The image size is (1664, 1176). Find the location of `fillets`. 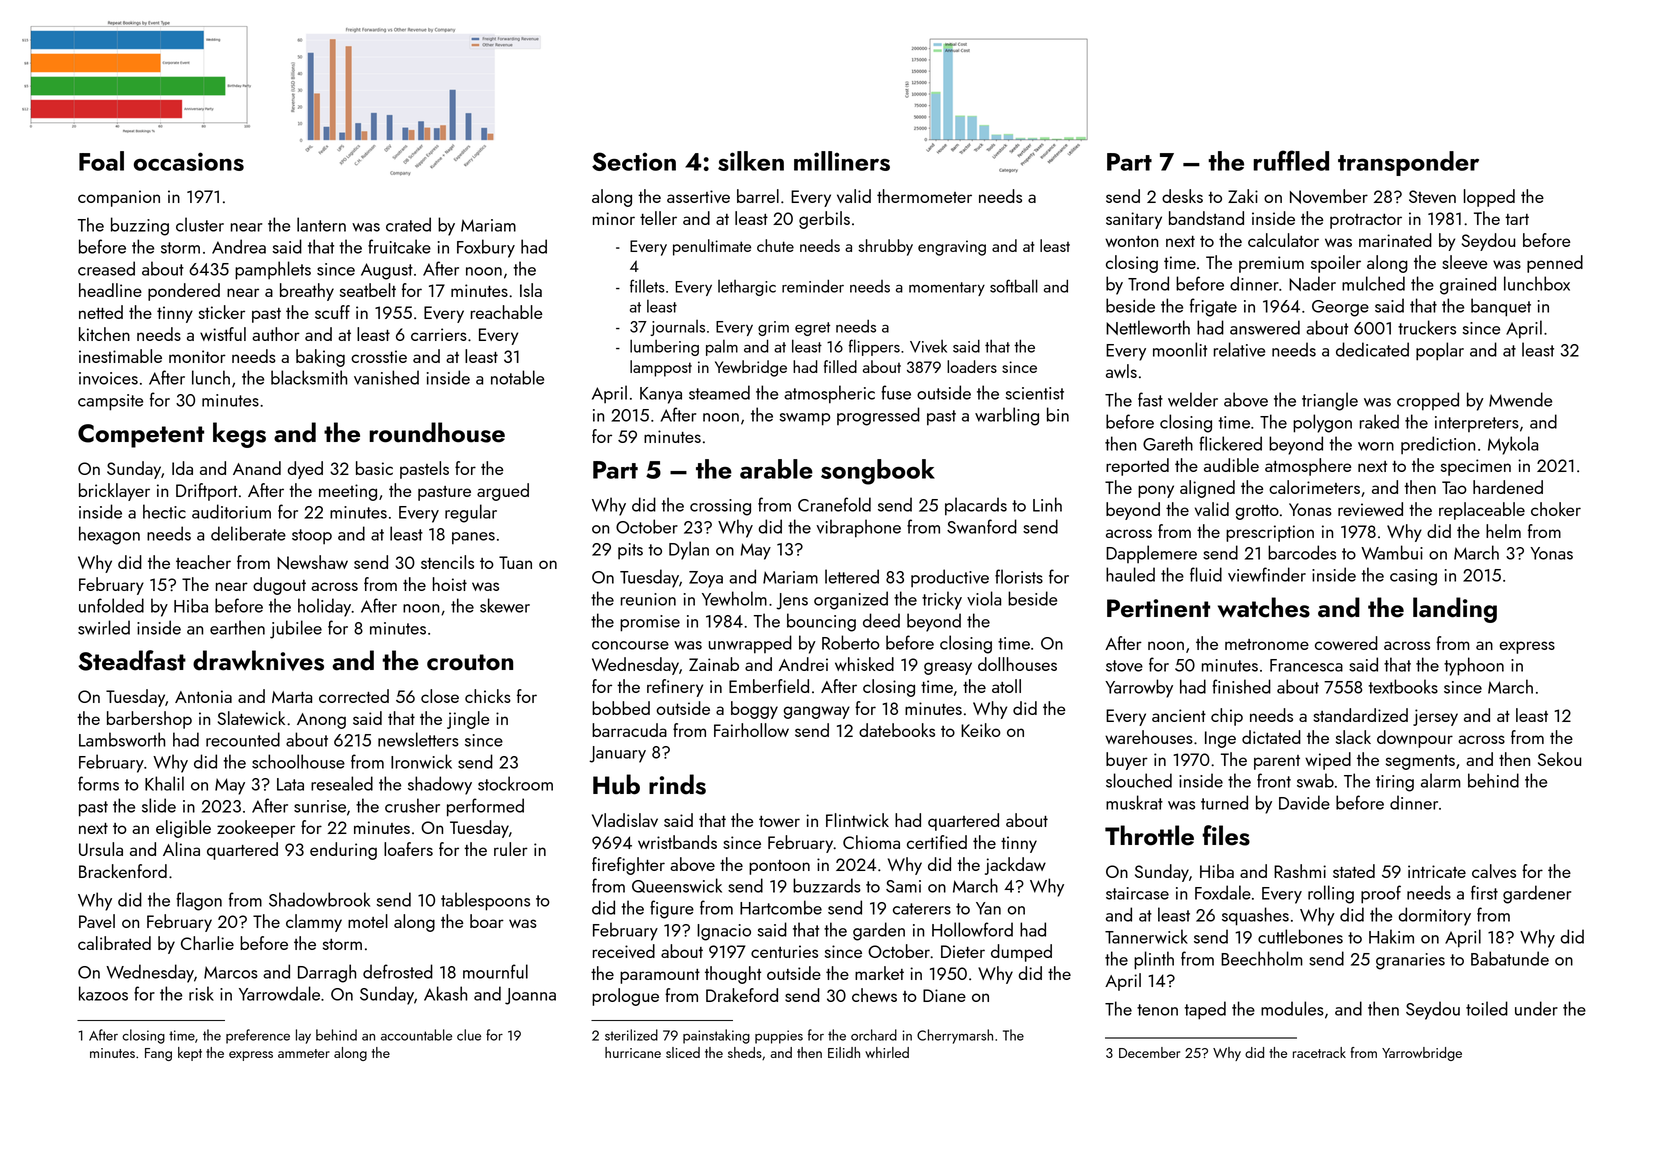

fillets is located at coordinates (647, 286).
